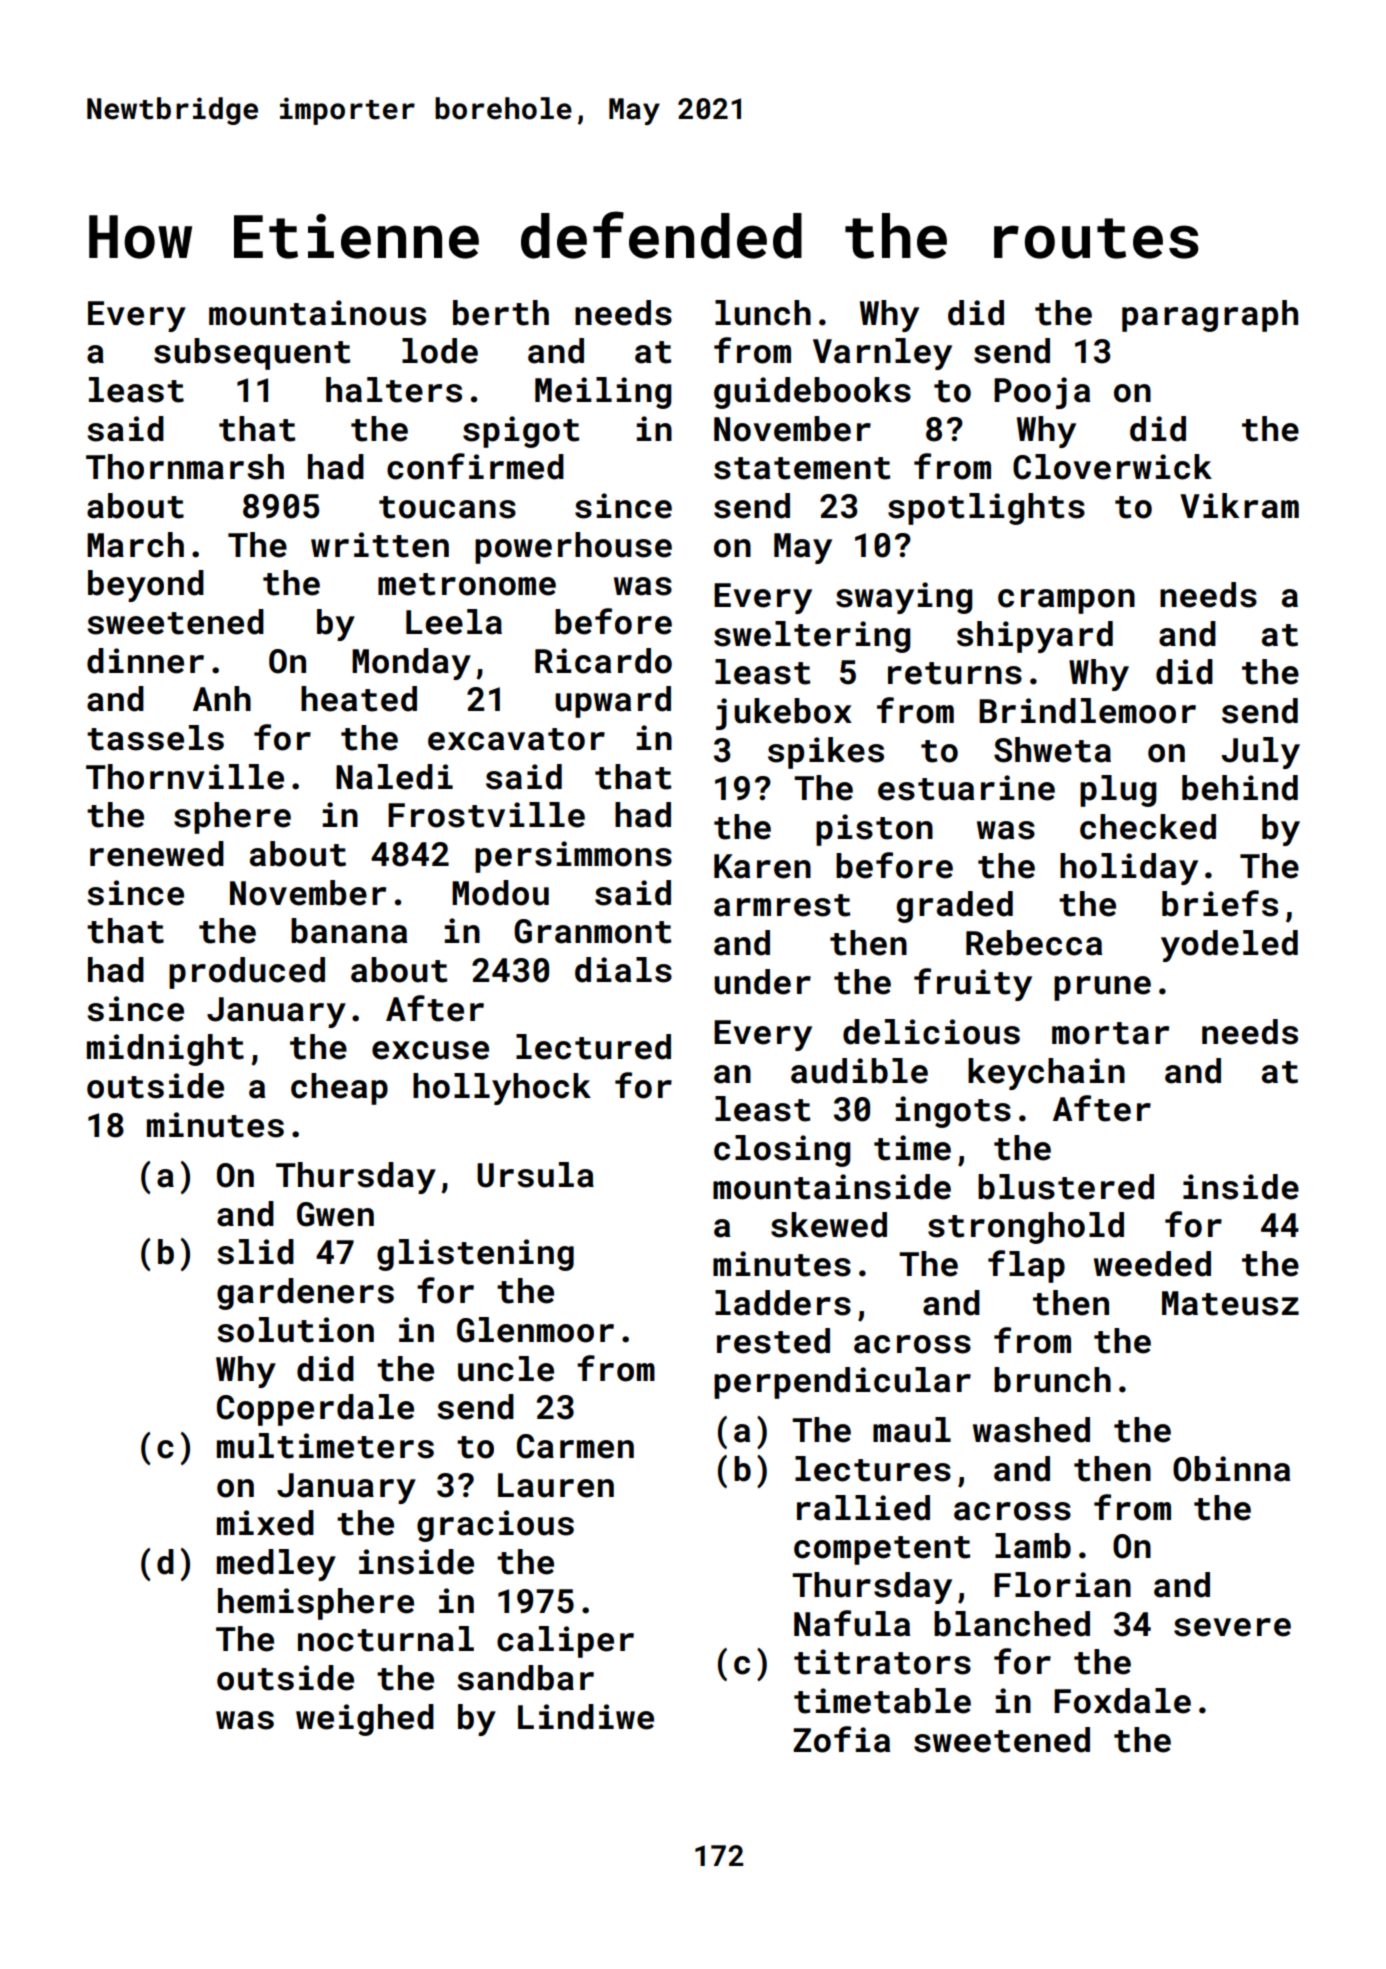 This screenshot has height=1969, width=1386. Describe the element at coordinates (763, 313) in the screenshot. I see `lunch` at that location.
